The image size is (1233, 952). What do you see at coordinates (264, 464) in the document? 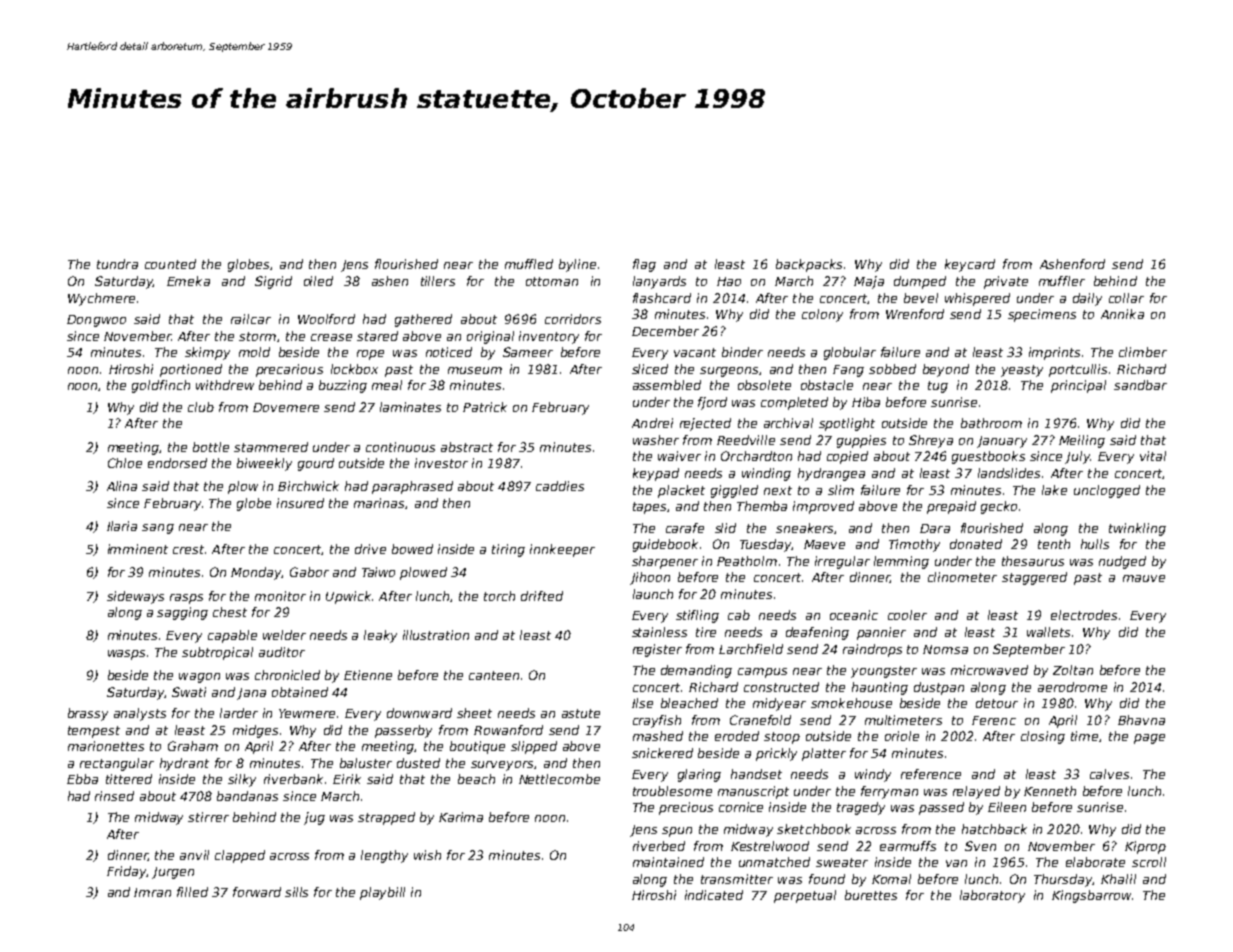
I see `biweekly` at bounding box center [264, 464].
